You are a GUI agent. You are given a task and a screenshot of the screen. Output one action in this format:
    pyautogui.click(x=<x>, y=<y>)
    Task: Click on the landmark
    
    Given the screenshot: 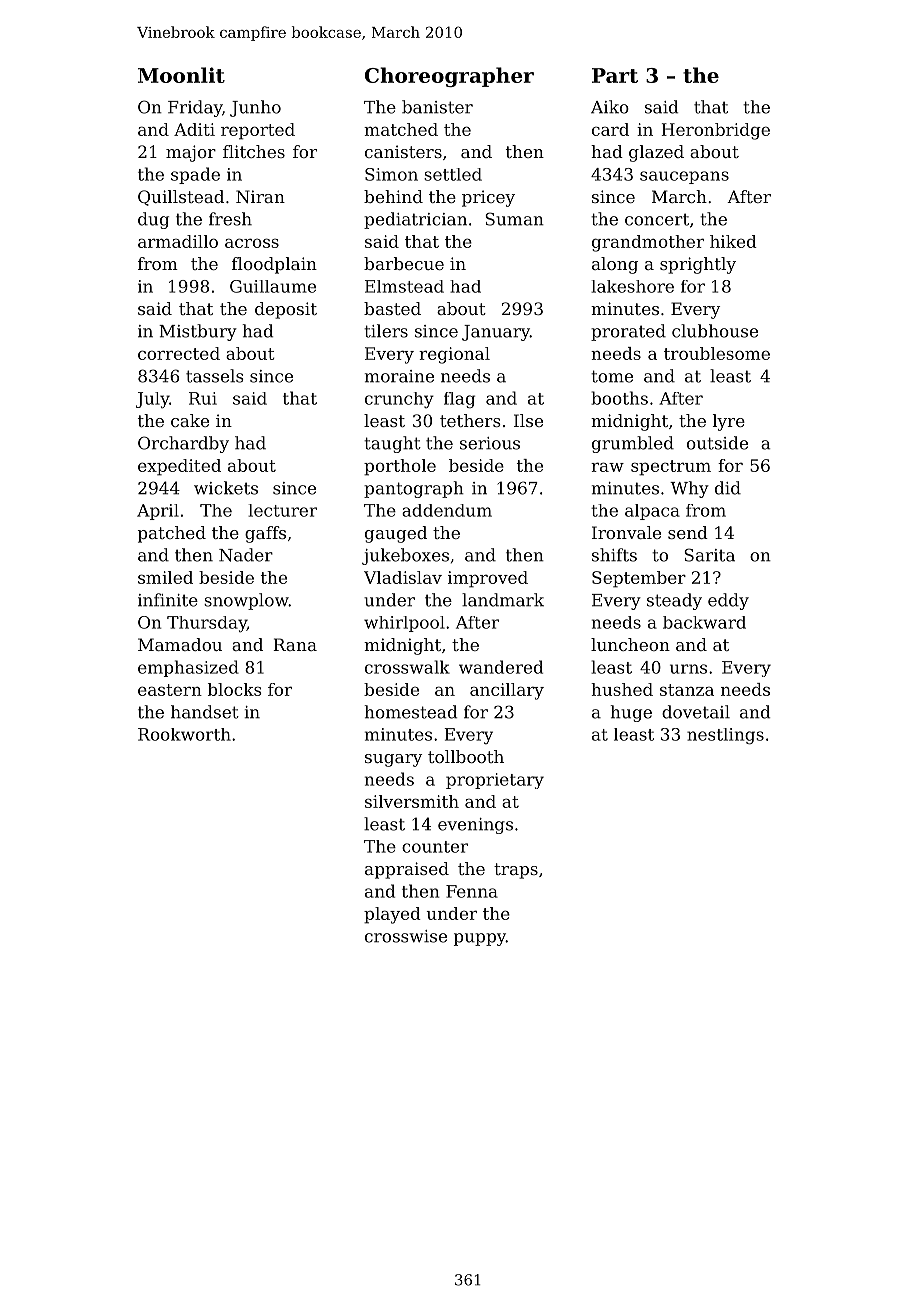 What is the action you would take?
    pyautogui.click(x=503, y=600)
